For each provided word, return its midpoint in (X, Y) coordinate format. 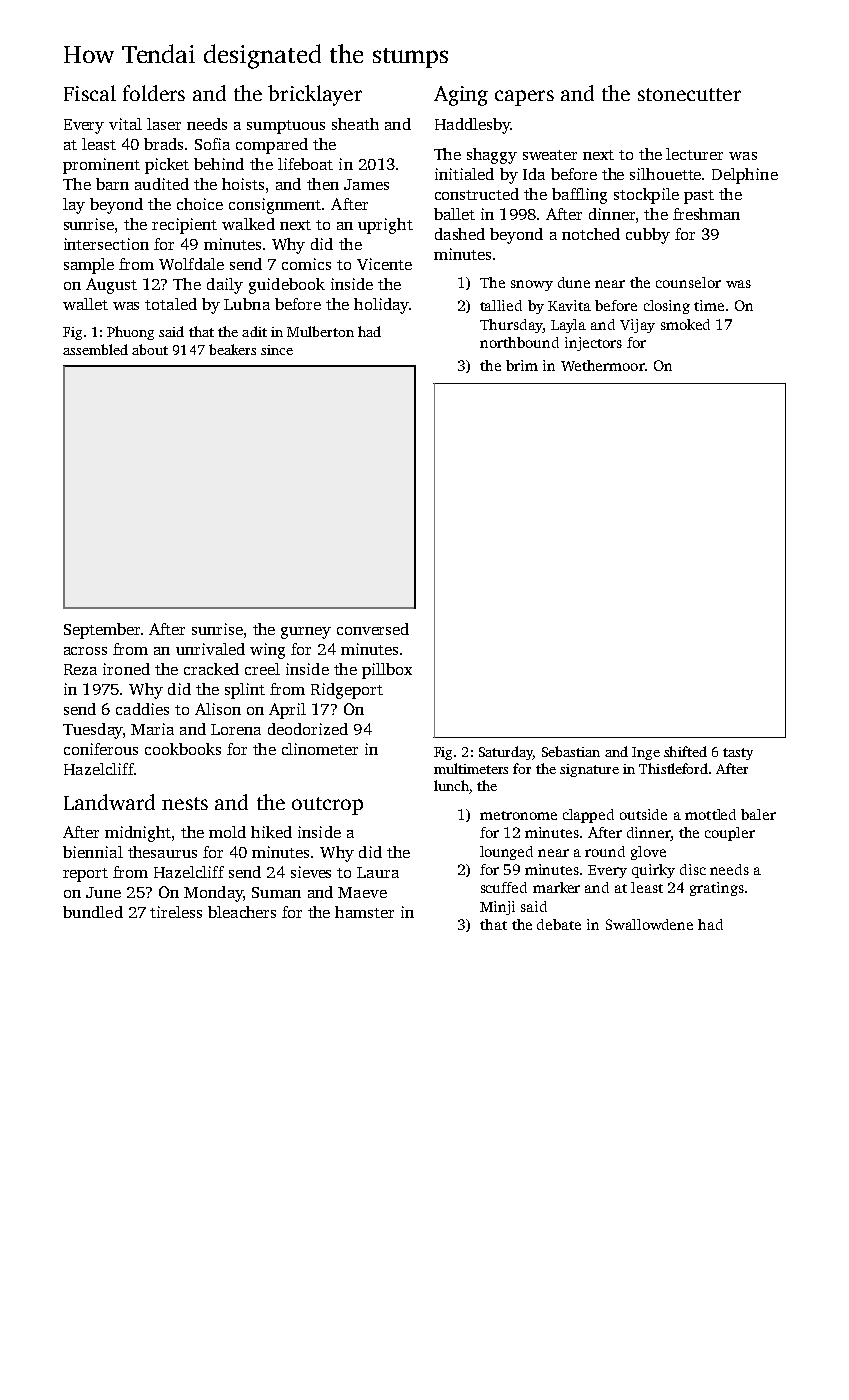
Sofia (212, 144)
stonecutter (689, 94)
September (102, 631)
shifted (685, 751)
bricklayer (315, 95)
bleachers (242, 912)
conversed (373, 629)
